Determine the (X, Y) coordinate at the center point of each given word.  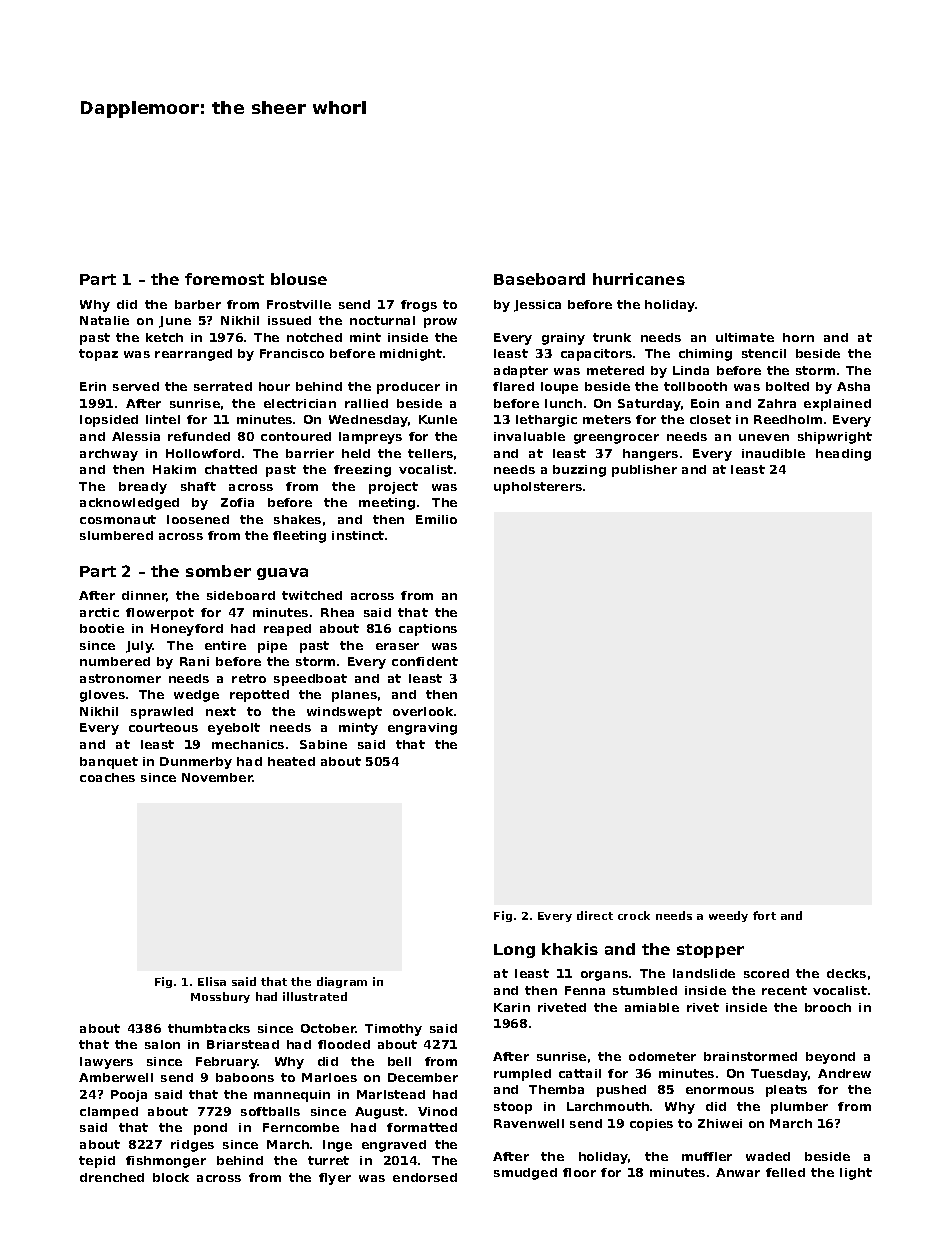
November (217, 777)
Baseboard (539, 279)
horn (798, 337)
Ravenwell (529, 1123)
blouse (299, 279)
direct (595, 915)
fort (764, 915)
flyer (335, 1179)
